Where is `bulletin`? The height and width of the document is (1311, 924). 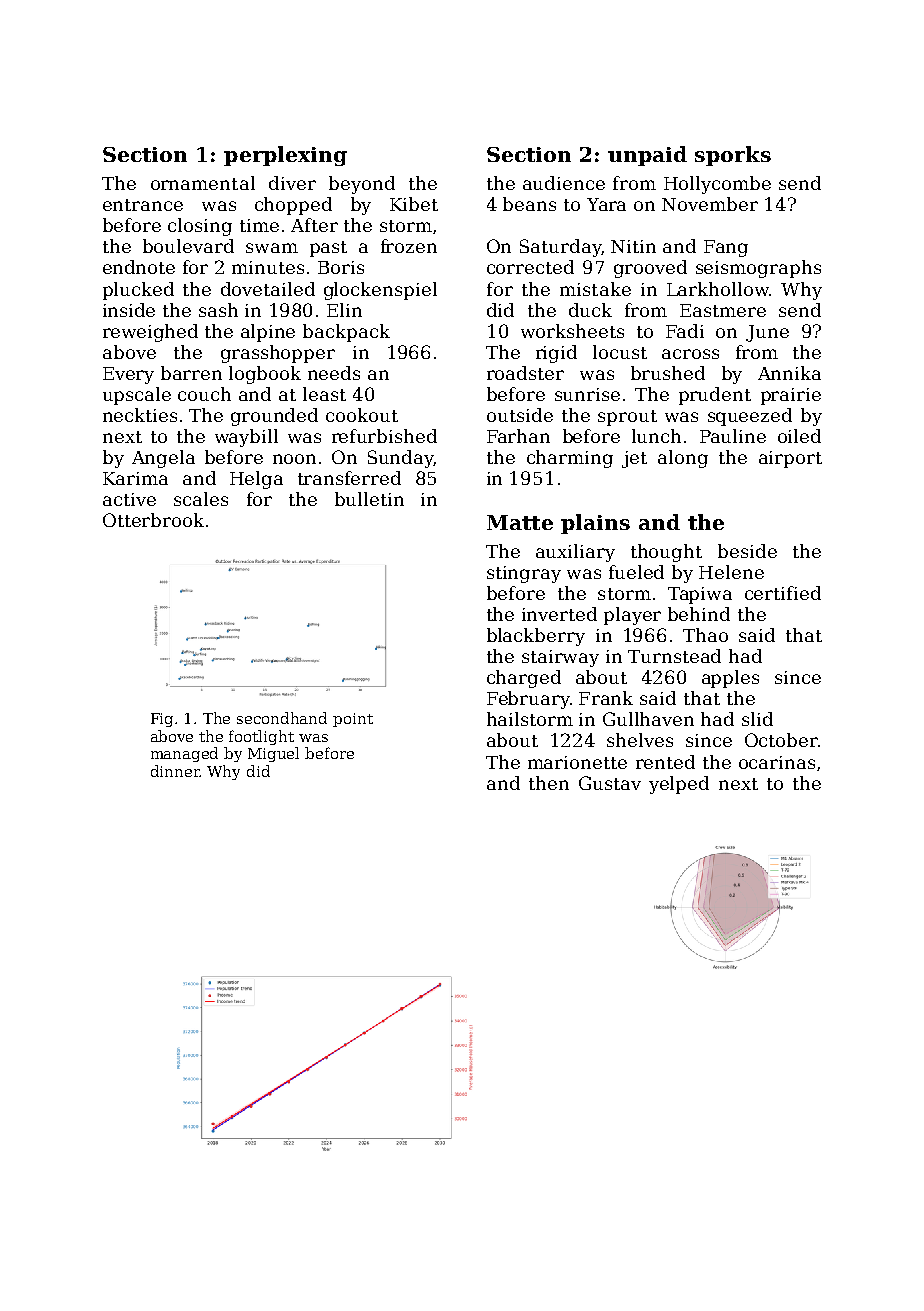 bulletin is located at coordinates (369, 499).
